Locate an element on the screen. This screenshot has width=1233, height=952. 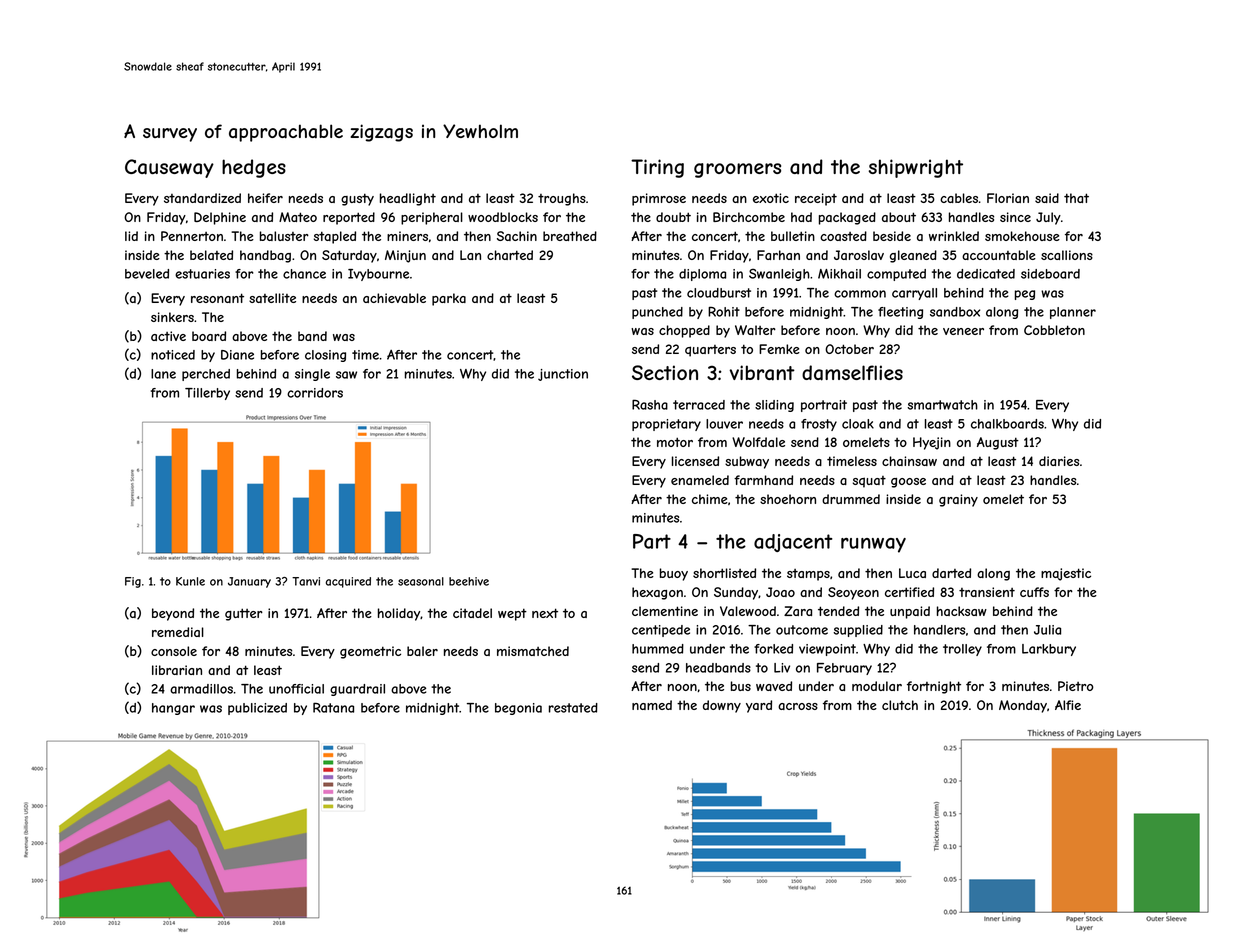
hedges is located at coordinates (254, 168).
